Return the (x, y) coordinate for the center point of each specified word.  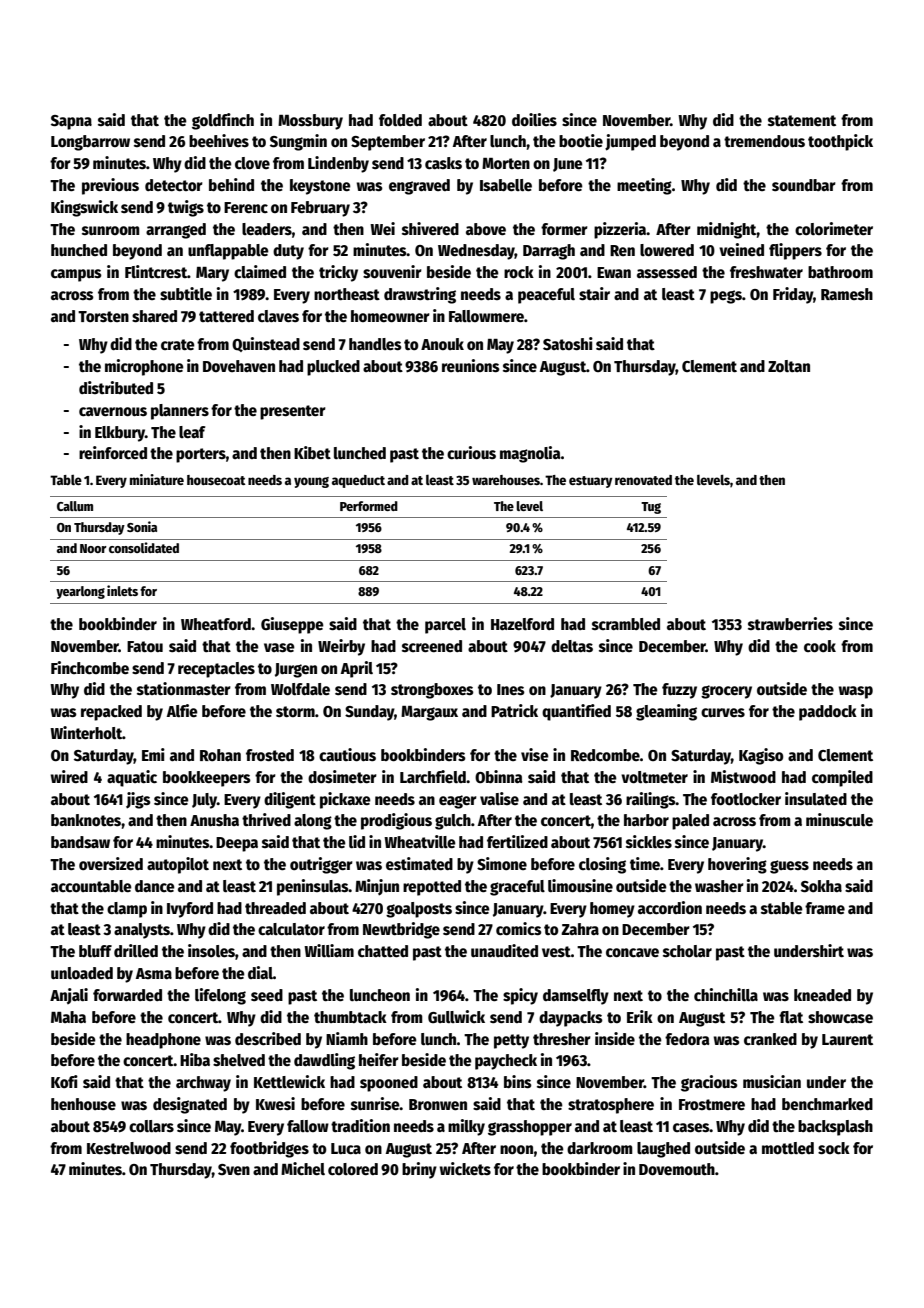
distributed (116, 387)
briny (419, 1170)
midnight (727, 230)
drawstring (420, 295)
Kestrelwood (129, 1148)
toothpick (840, 142)
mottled (788, 1148)
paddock (828, 713)
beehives (219, 140)
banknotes (86, 820)
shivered (430, 228)
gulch (453, 822)
